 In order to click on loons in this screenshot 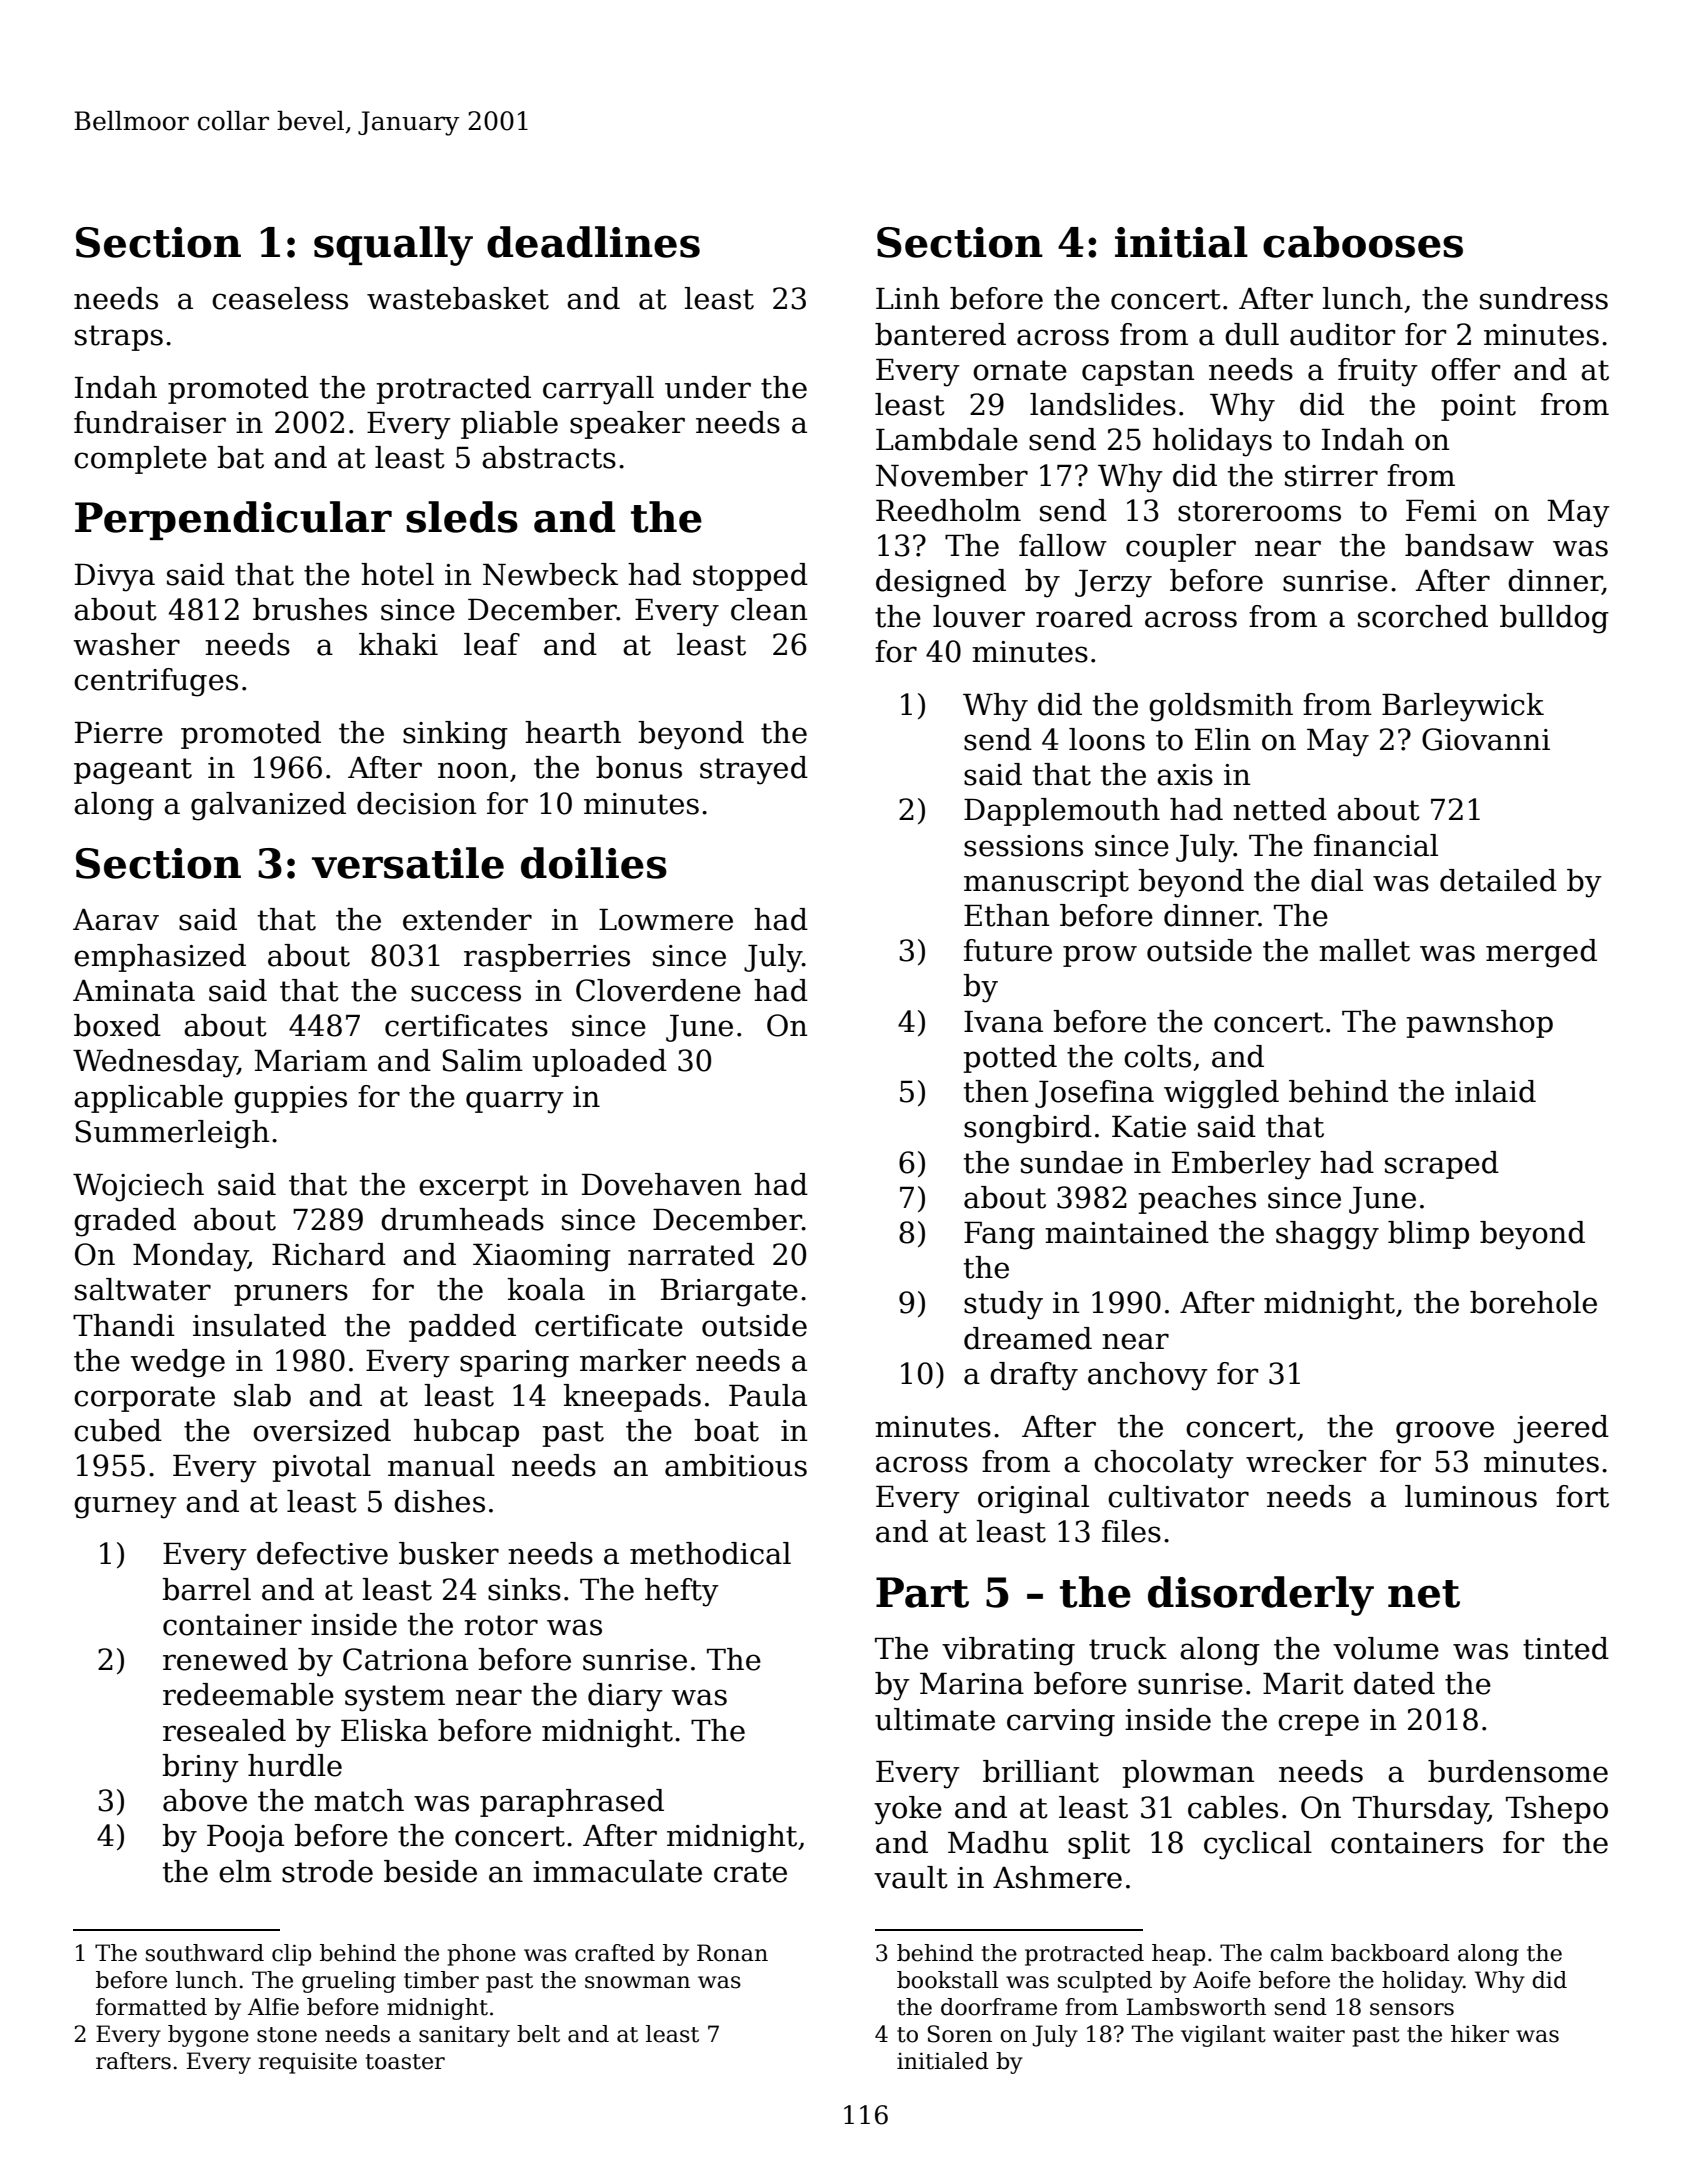, I will do `click(1107, 739)`.
